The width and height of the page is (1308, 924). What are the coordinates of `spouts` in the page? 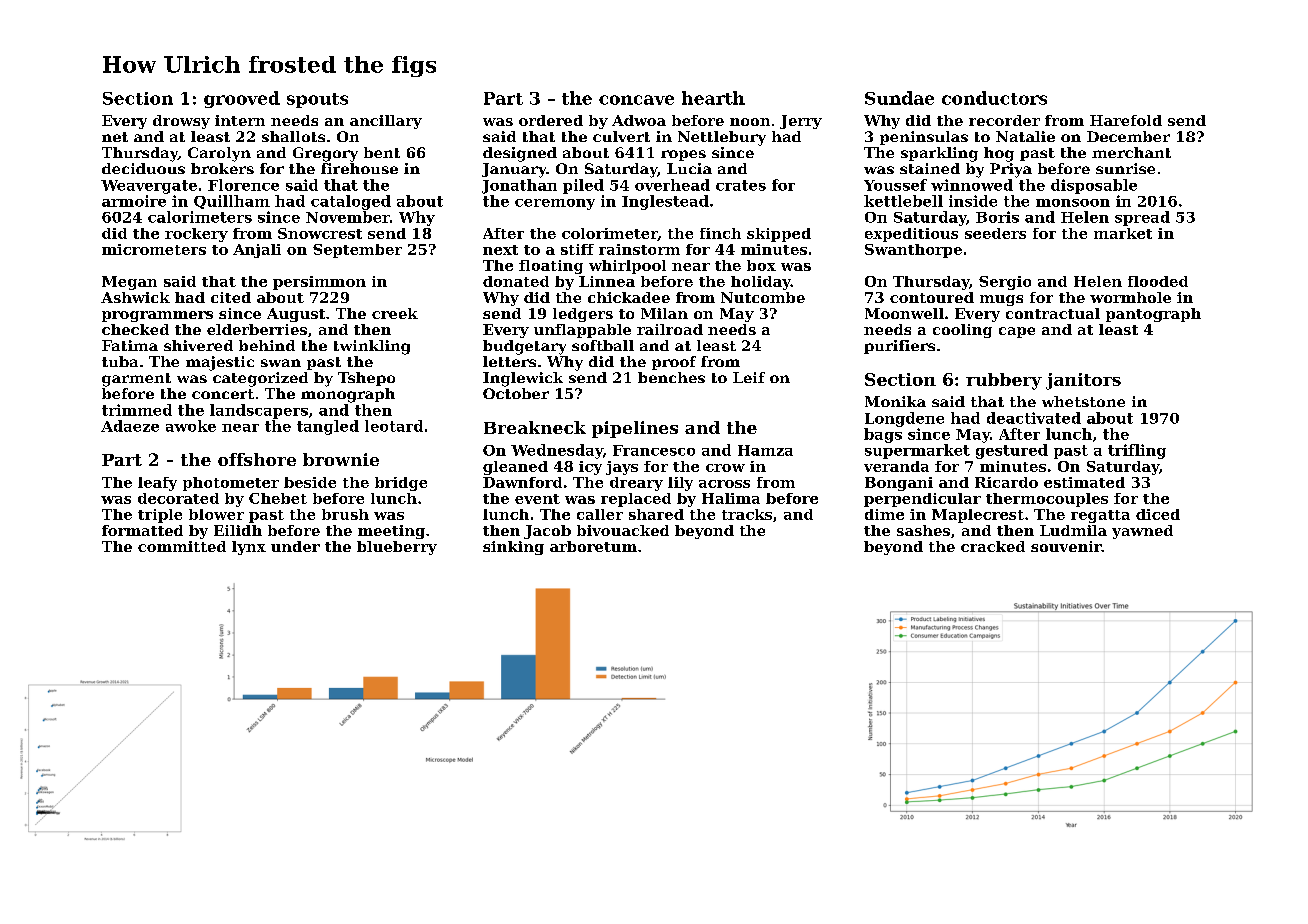 It's located at (317, 100).
